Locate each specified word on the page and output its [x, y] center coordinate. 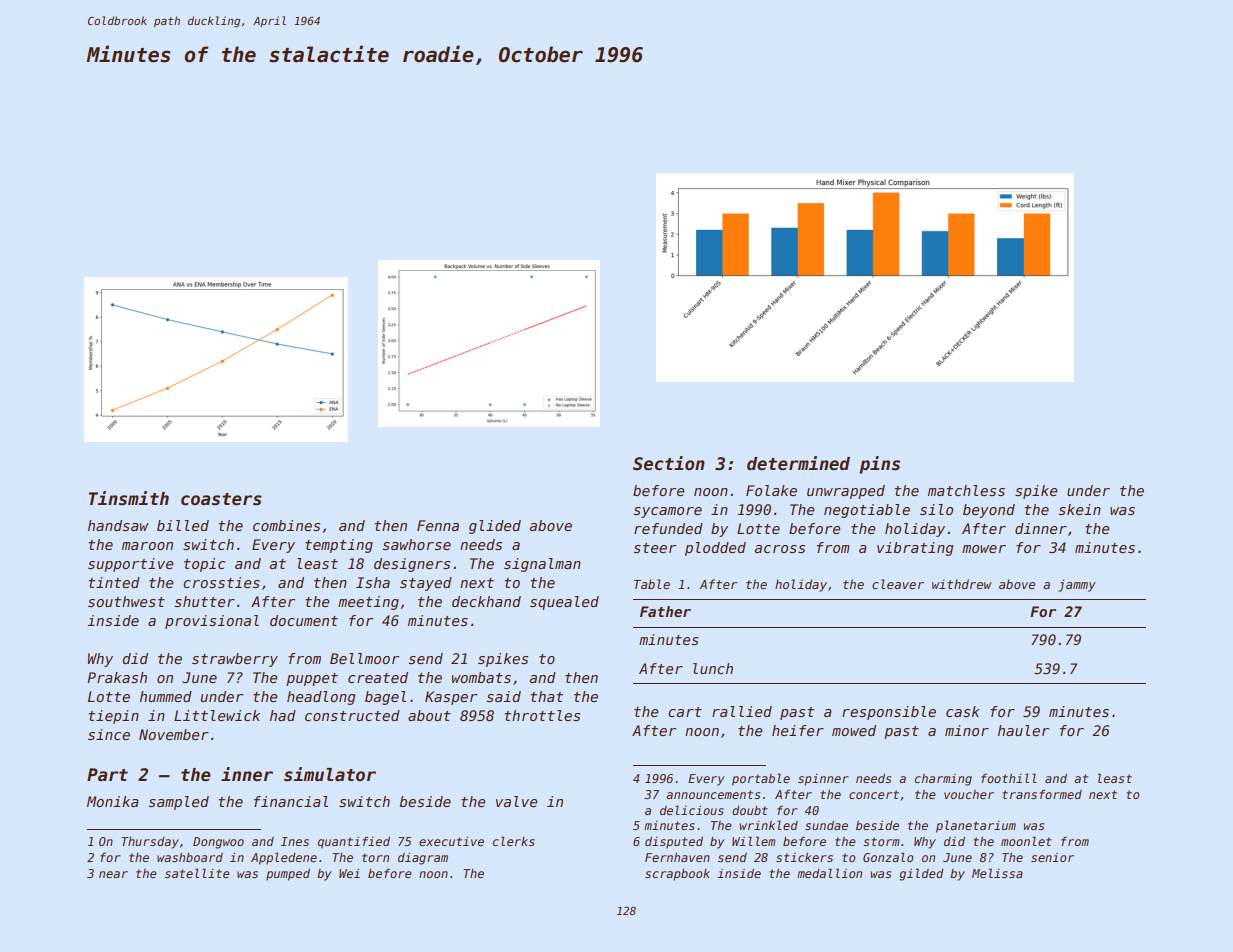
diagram [423, 859]
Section [669, 463]
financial [291, 801]
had [283, 715]
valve [516, 801]
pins [879, 465]
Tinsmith [129, 498]
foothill [1009, 778]
